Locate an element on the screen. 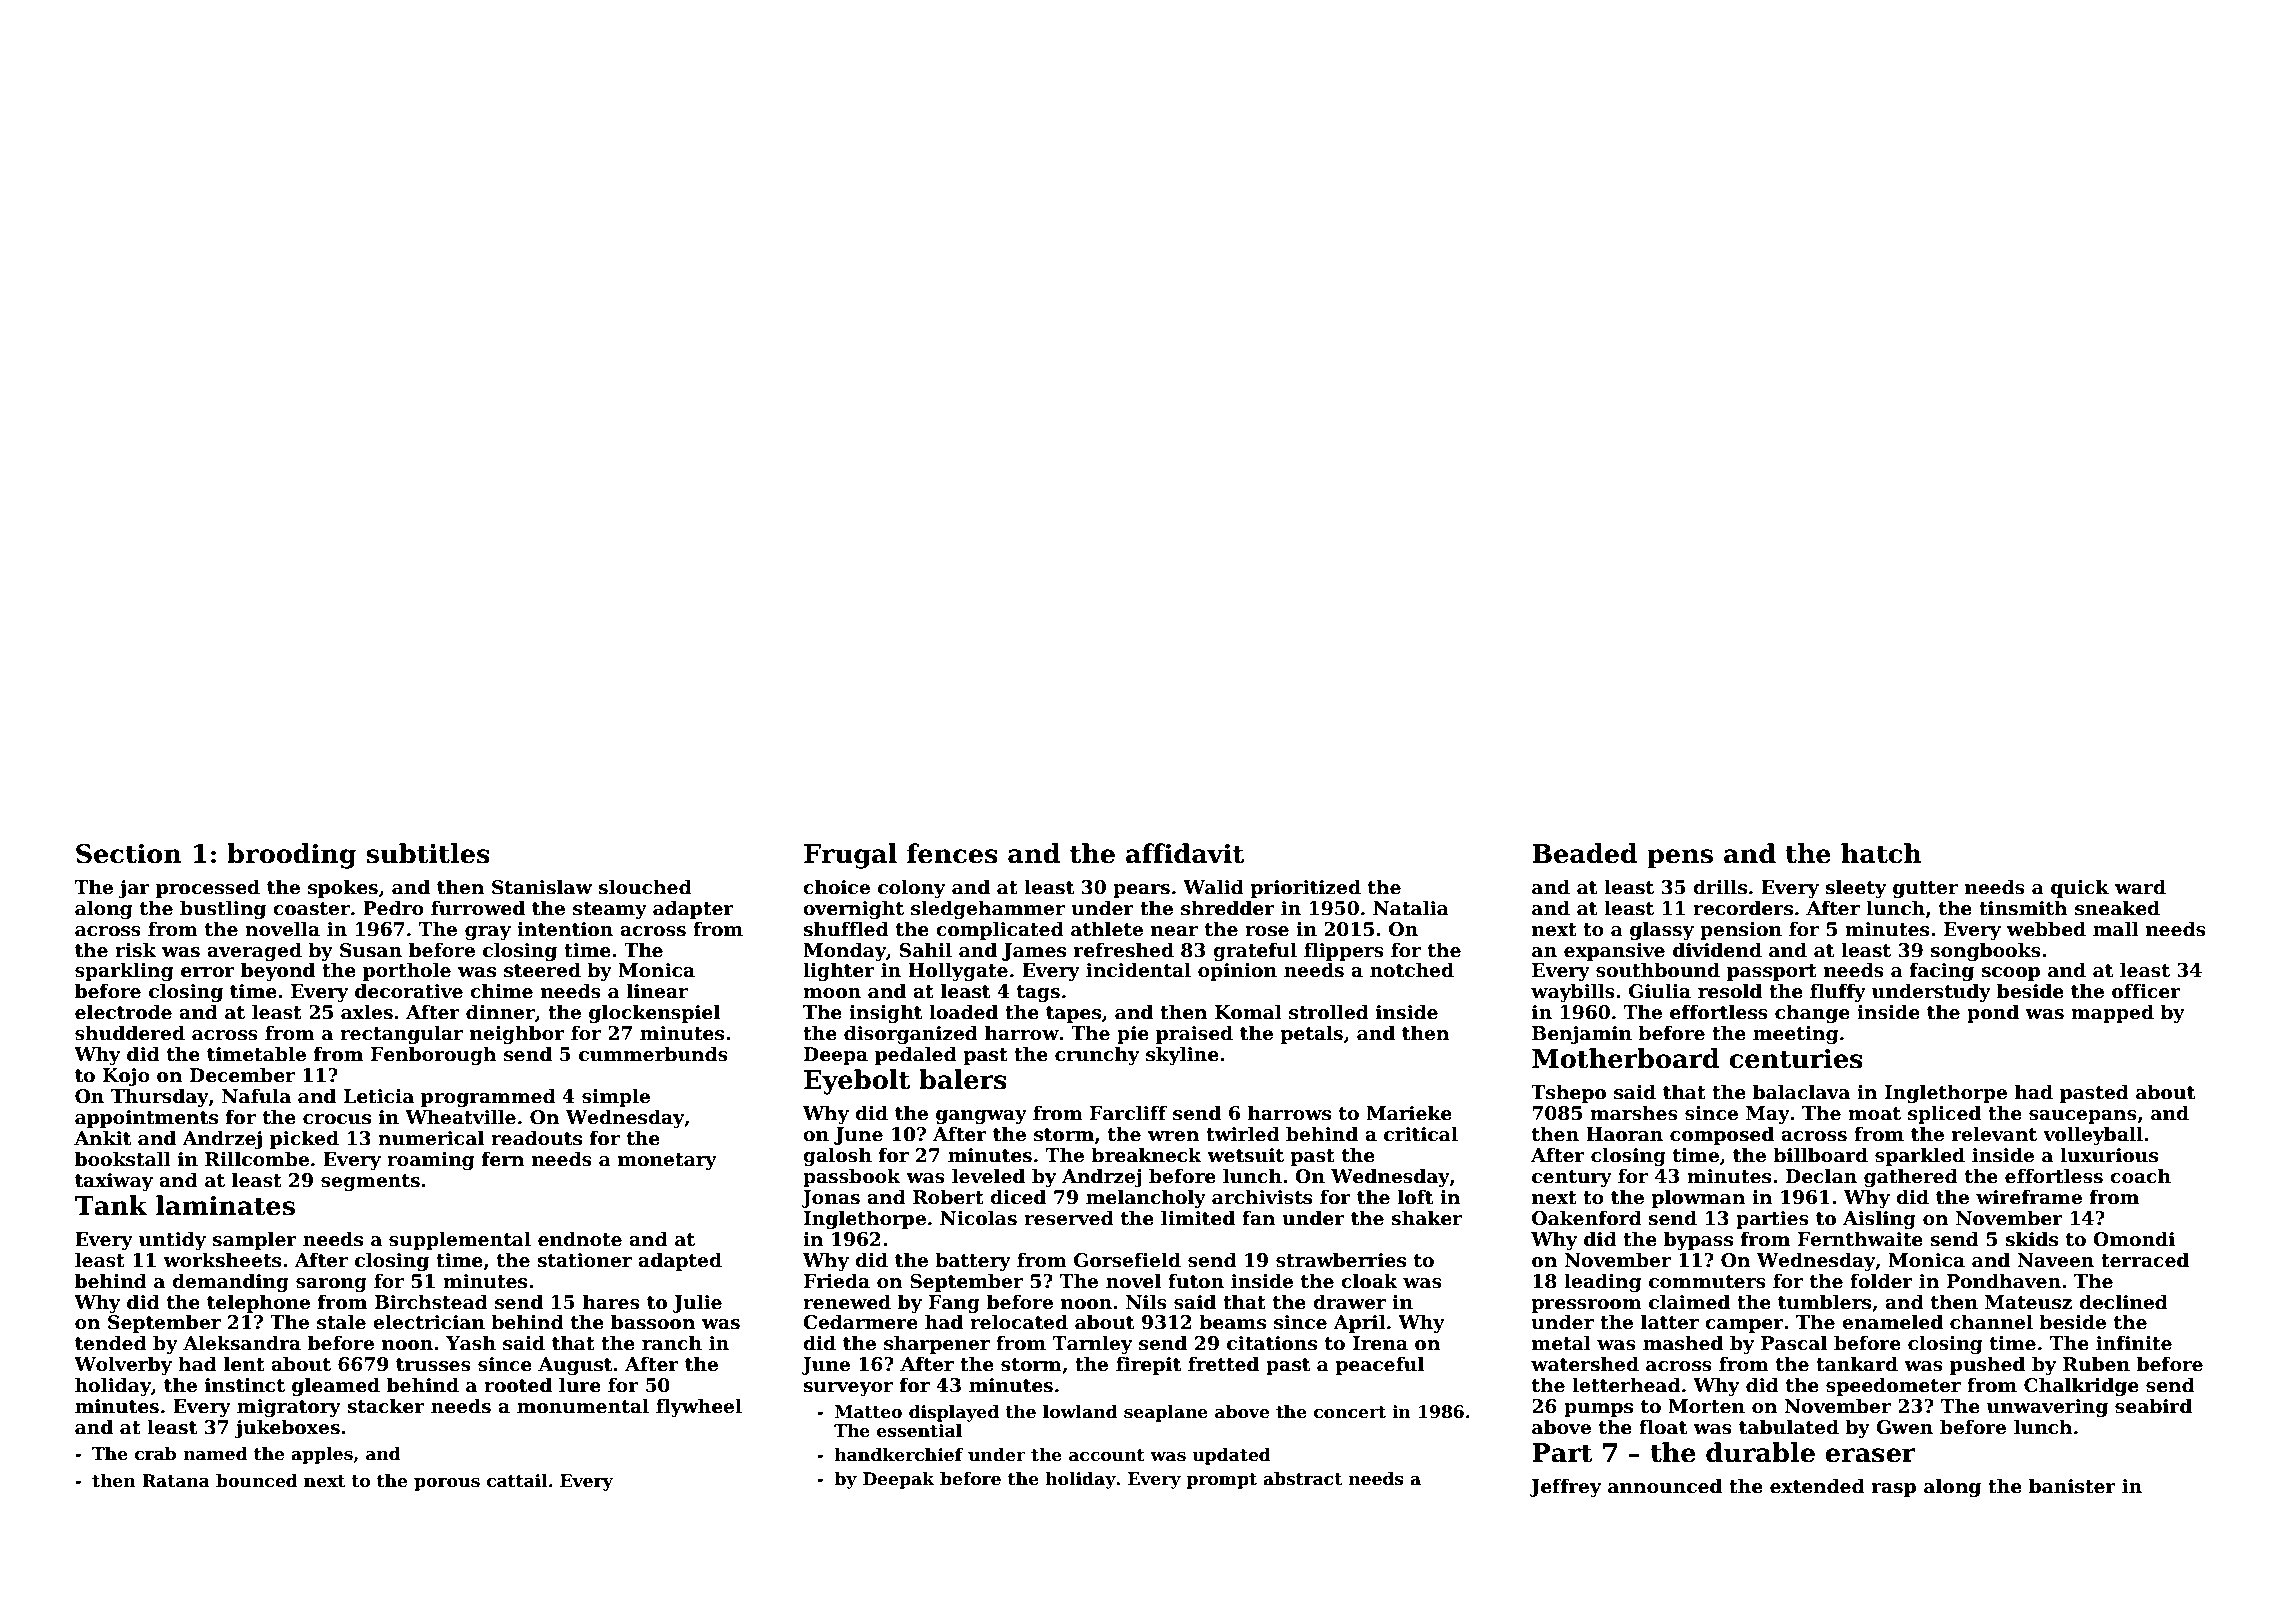 Image resolution: width=2282 pixels, height=1614 pixels. essential is located at coordinates (919, 1431).
